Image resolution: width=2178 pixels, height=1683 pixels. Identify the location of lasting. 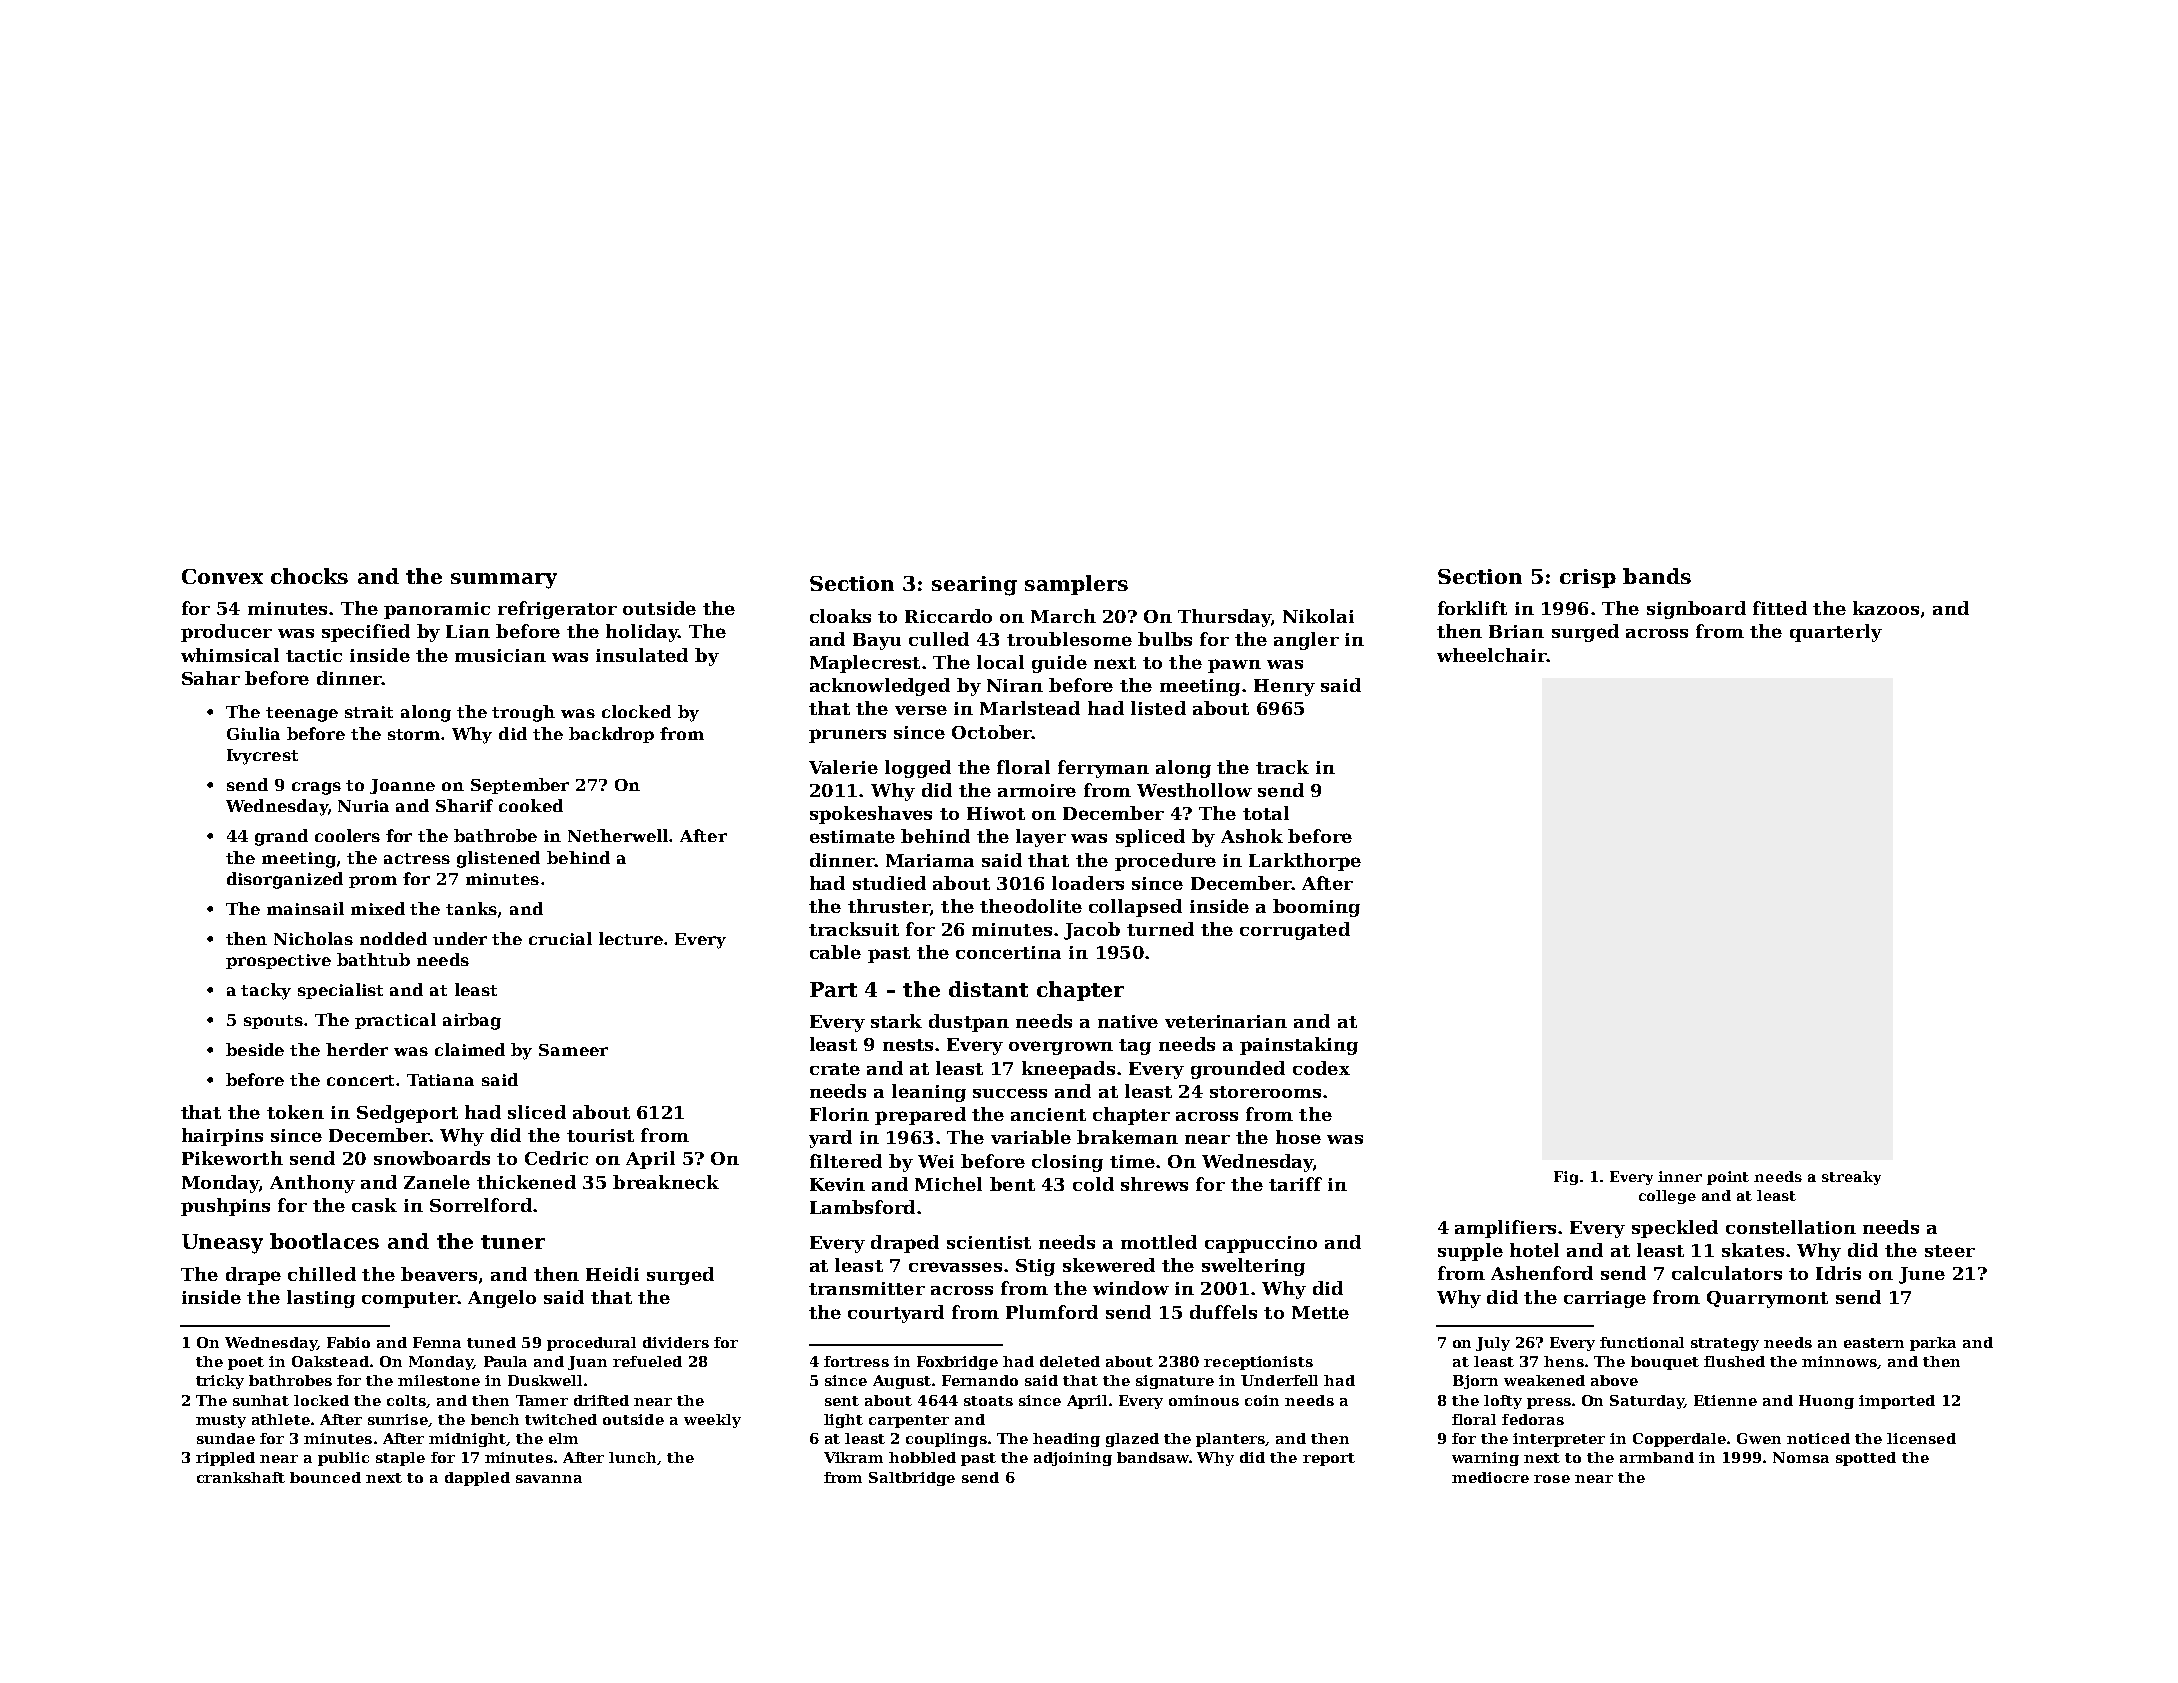
(321, 1299).
